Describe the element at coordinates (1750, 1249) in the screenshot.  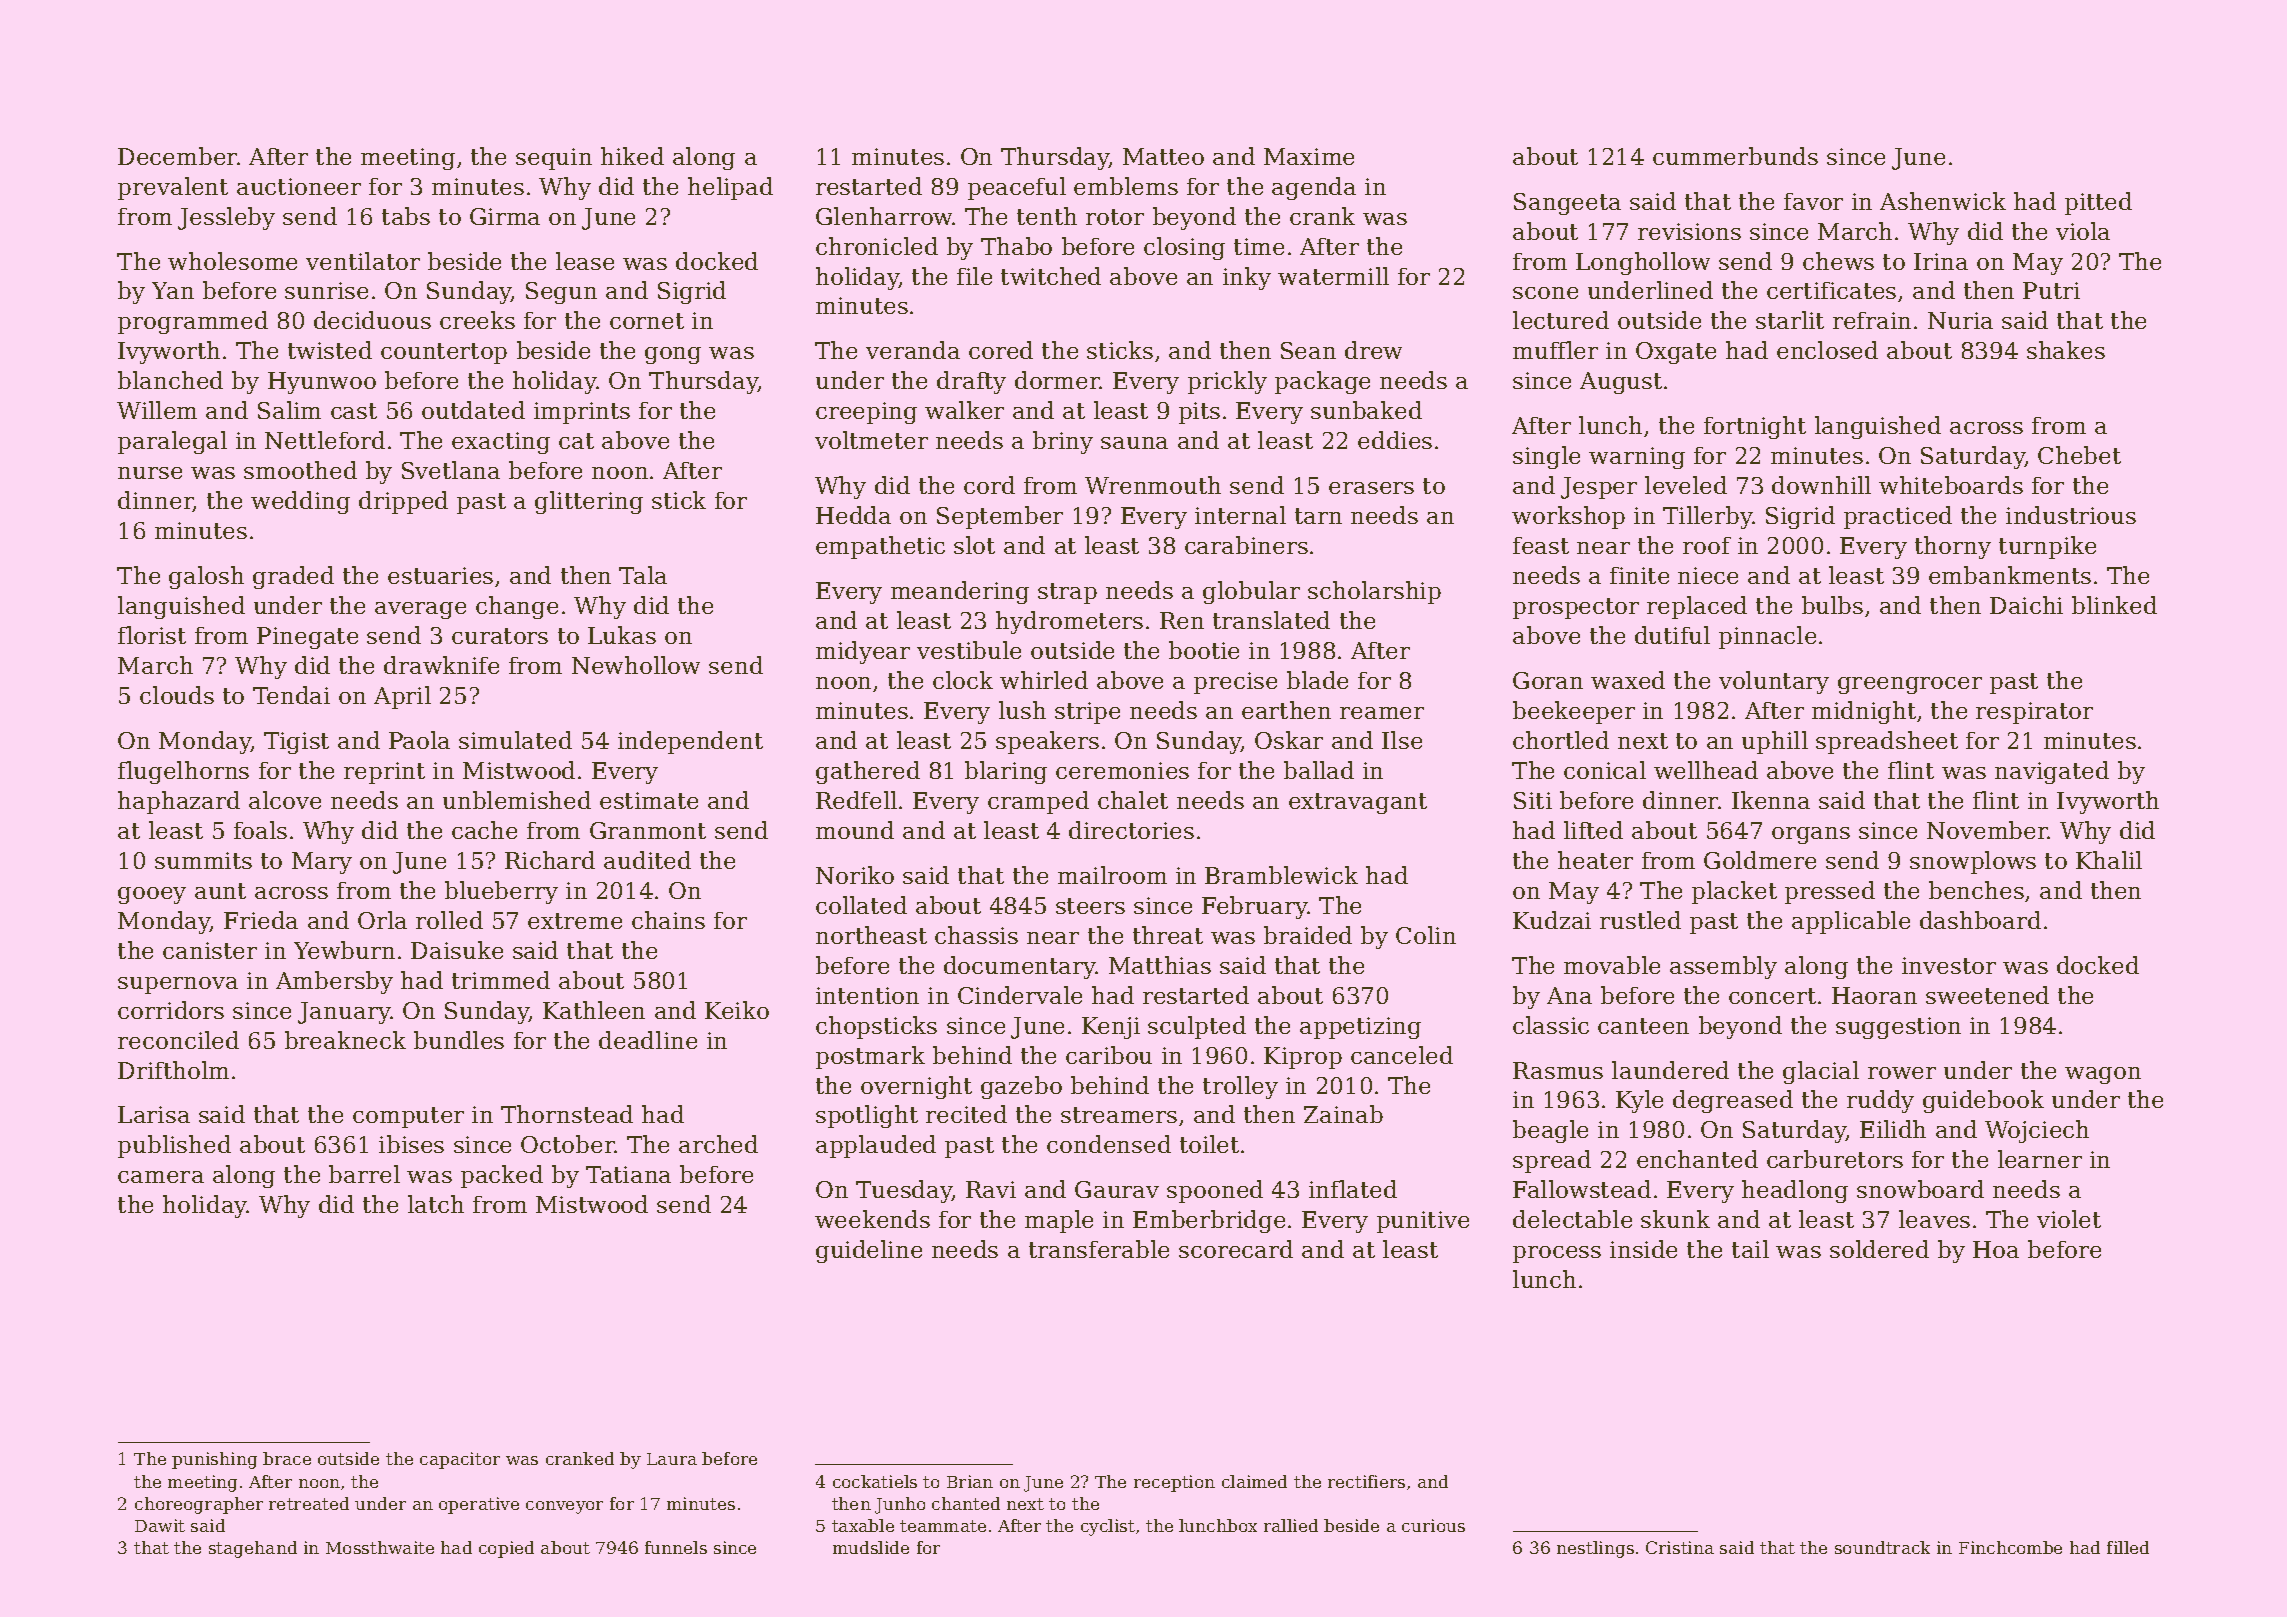
I see `tail` at that location.
